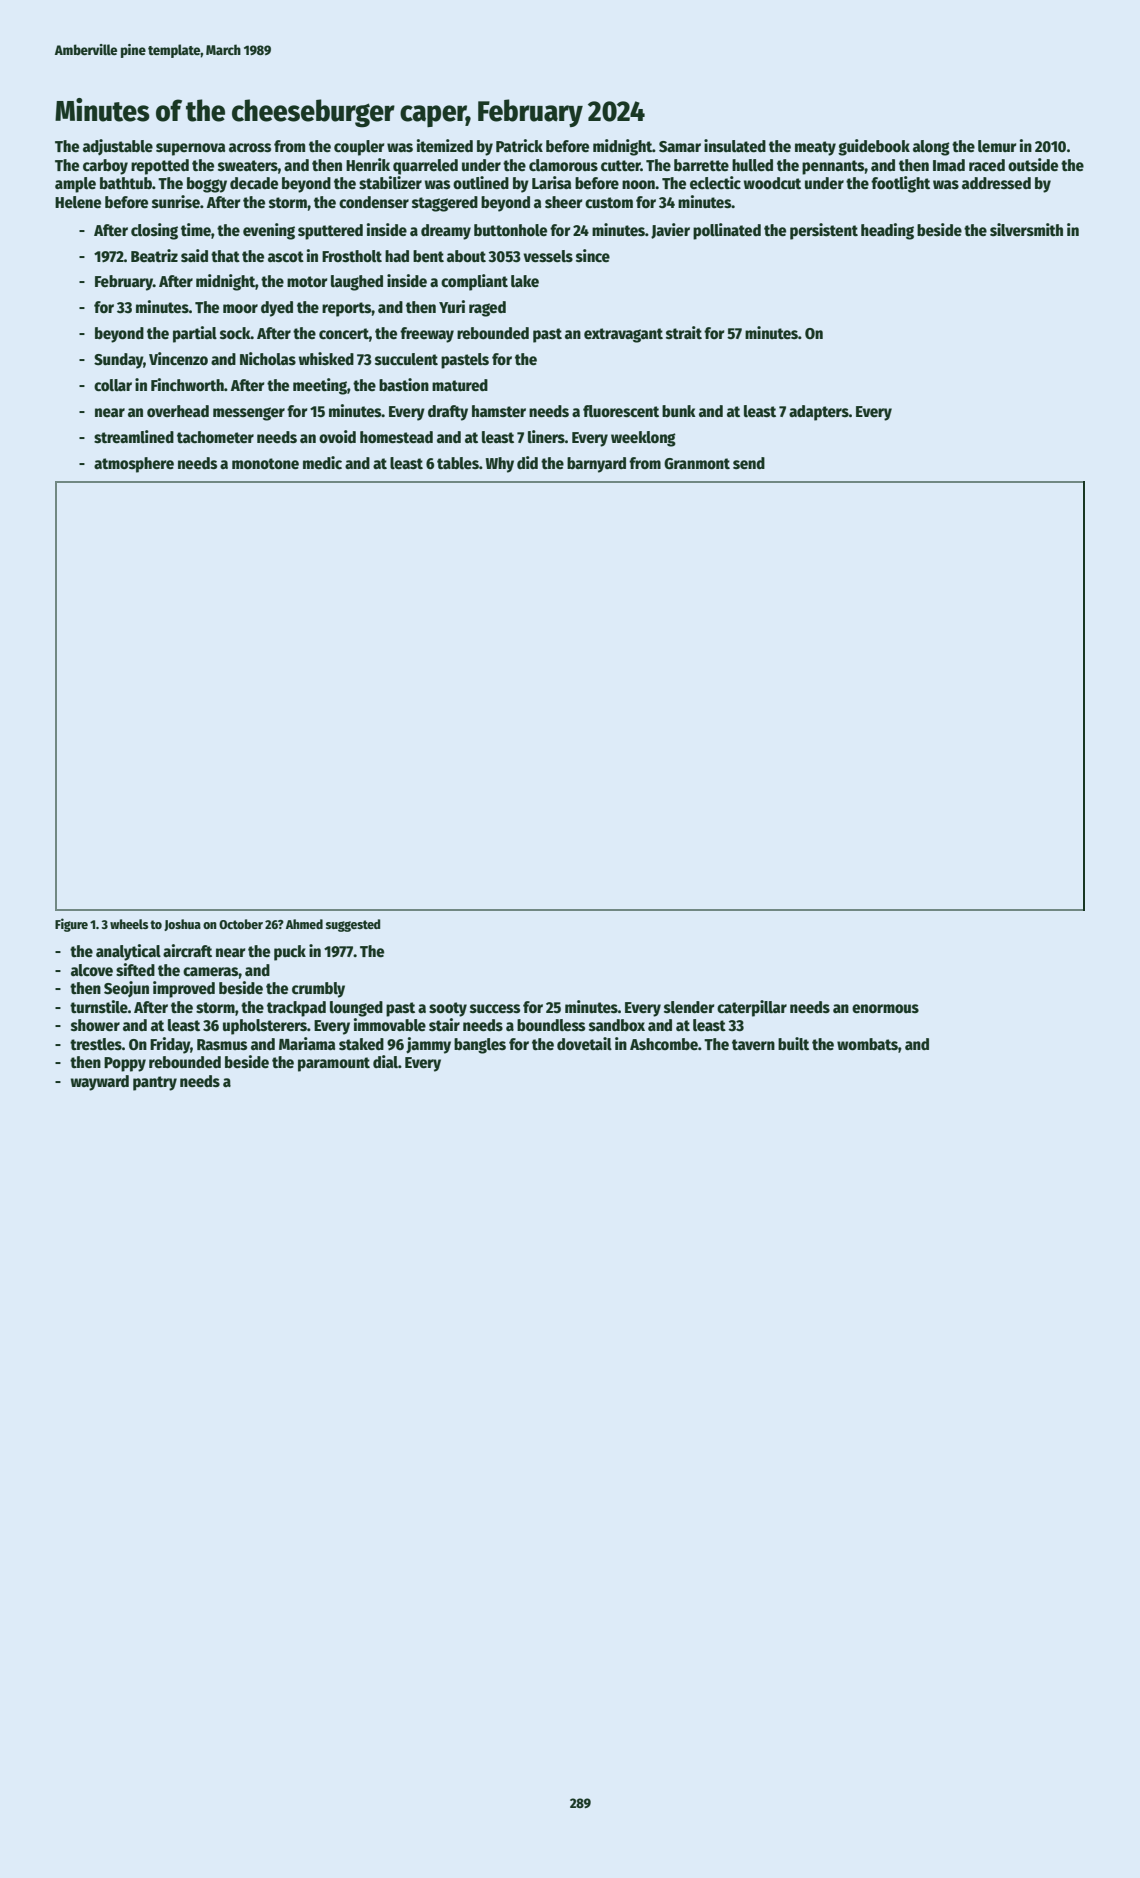 Image resolution: width=1140 pixels, height=1878 pixels. What do you see at coordinates (190, 149) in the screenshot?
I see `supernova` at bounding box center [190, 149].
